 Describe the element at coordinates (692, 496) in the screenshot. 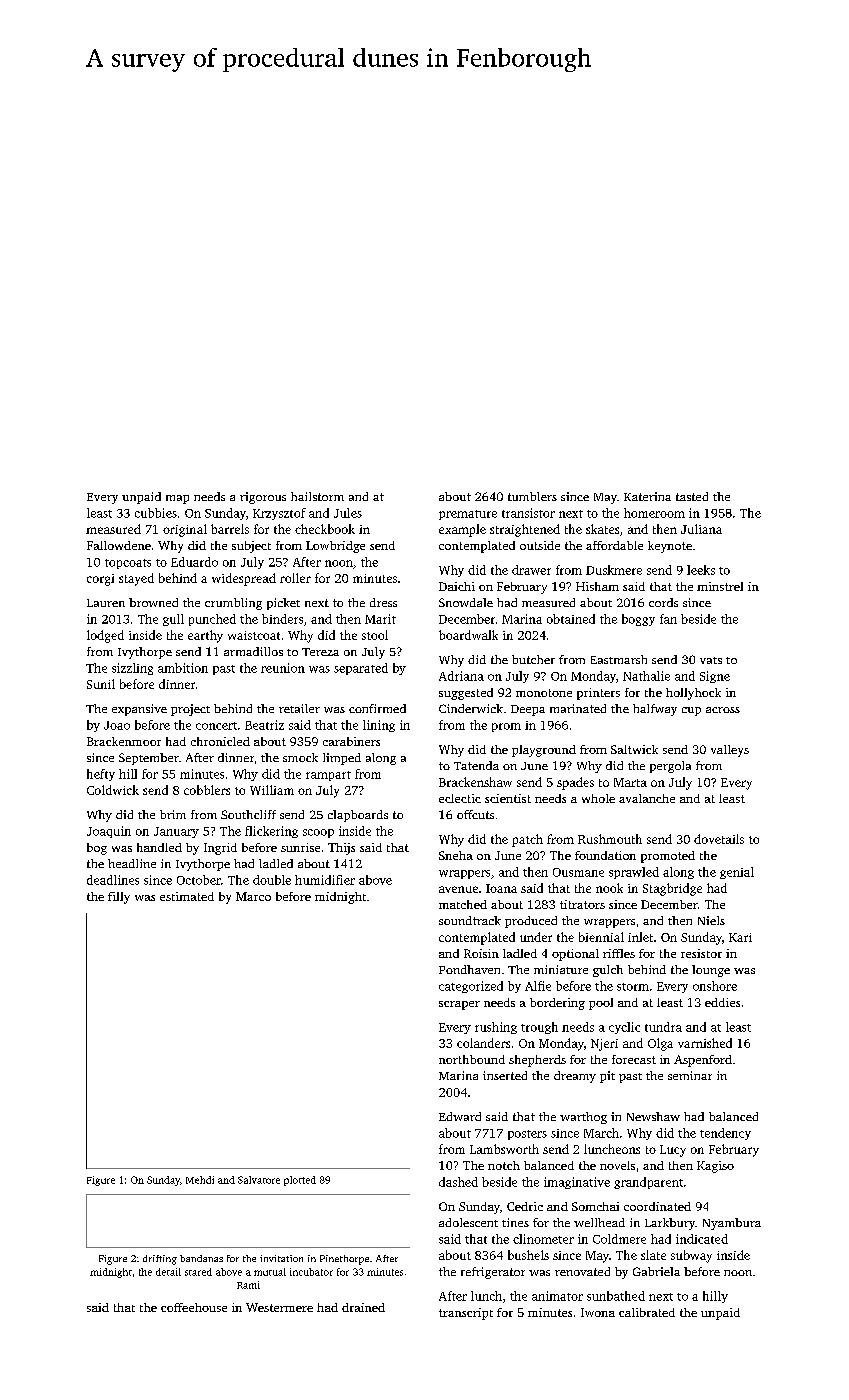

I see `tasted` at that location.
